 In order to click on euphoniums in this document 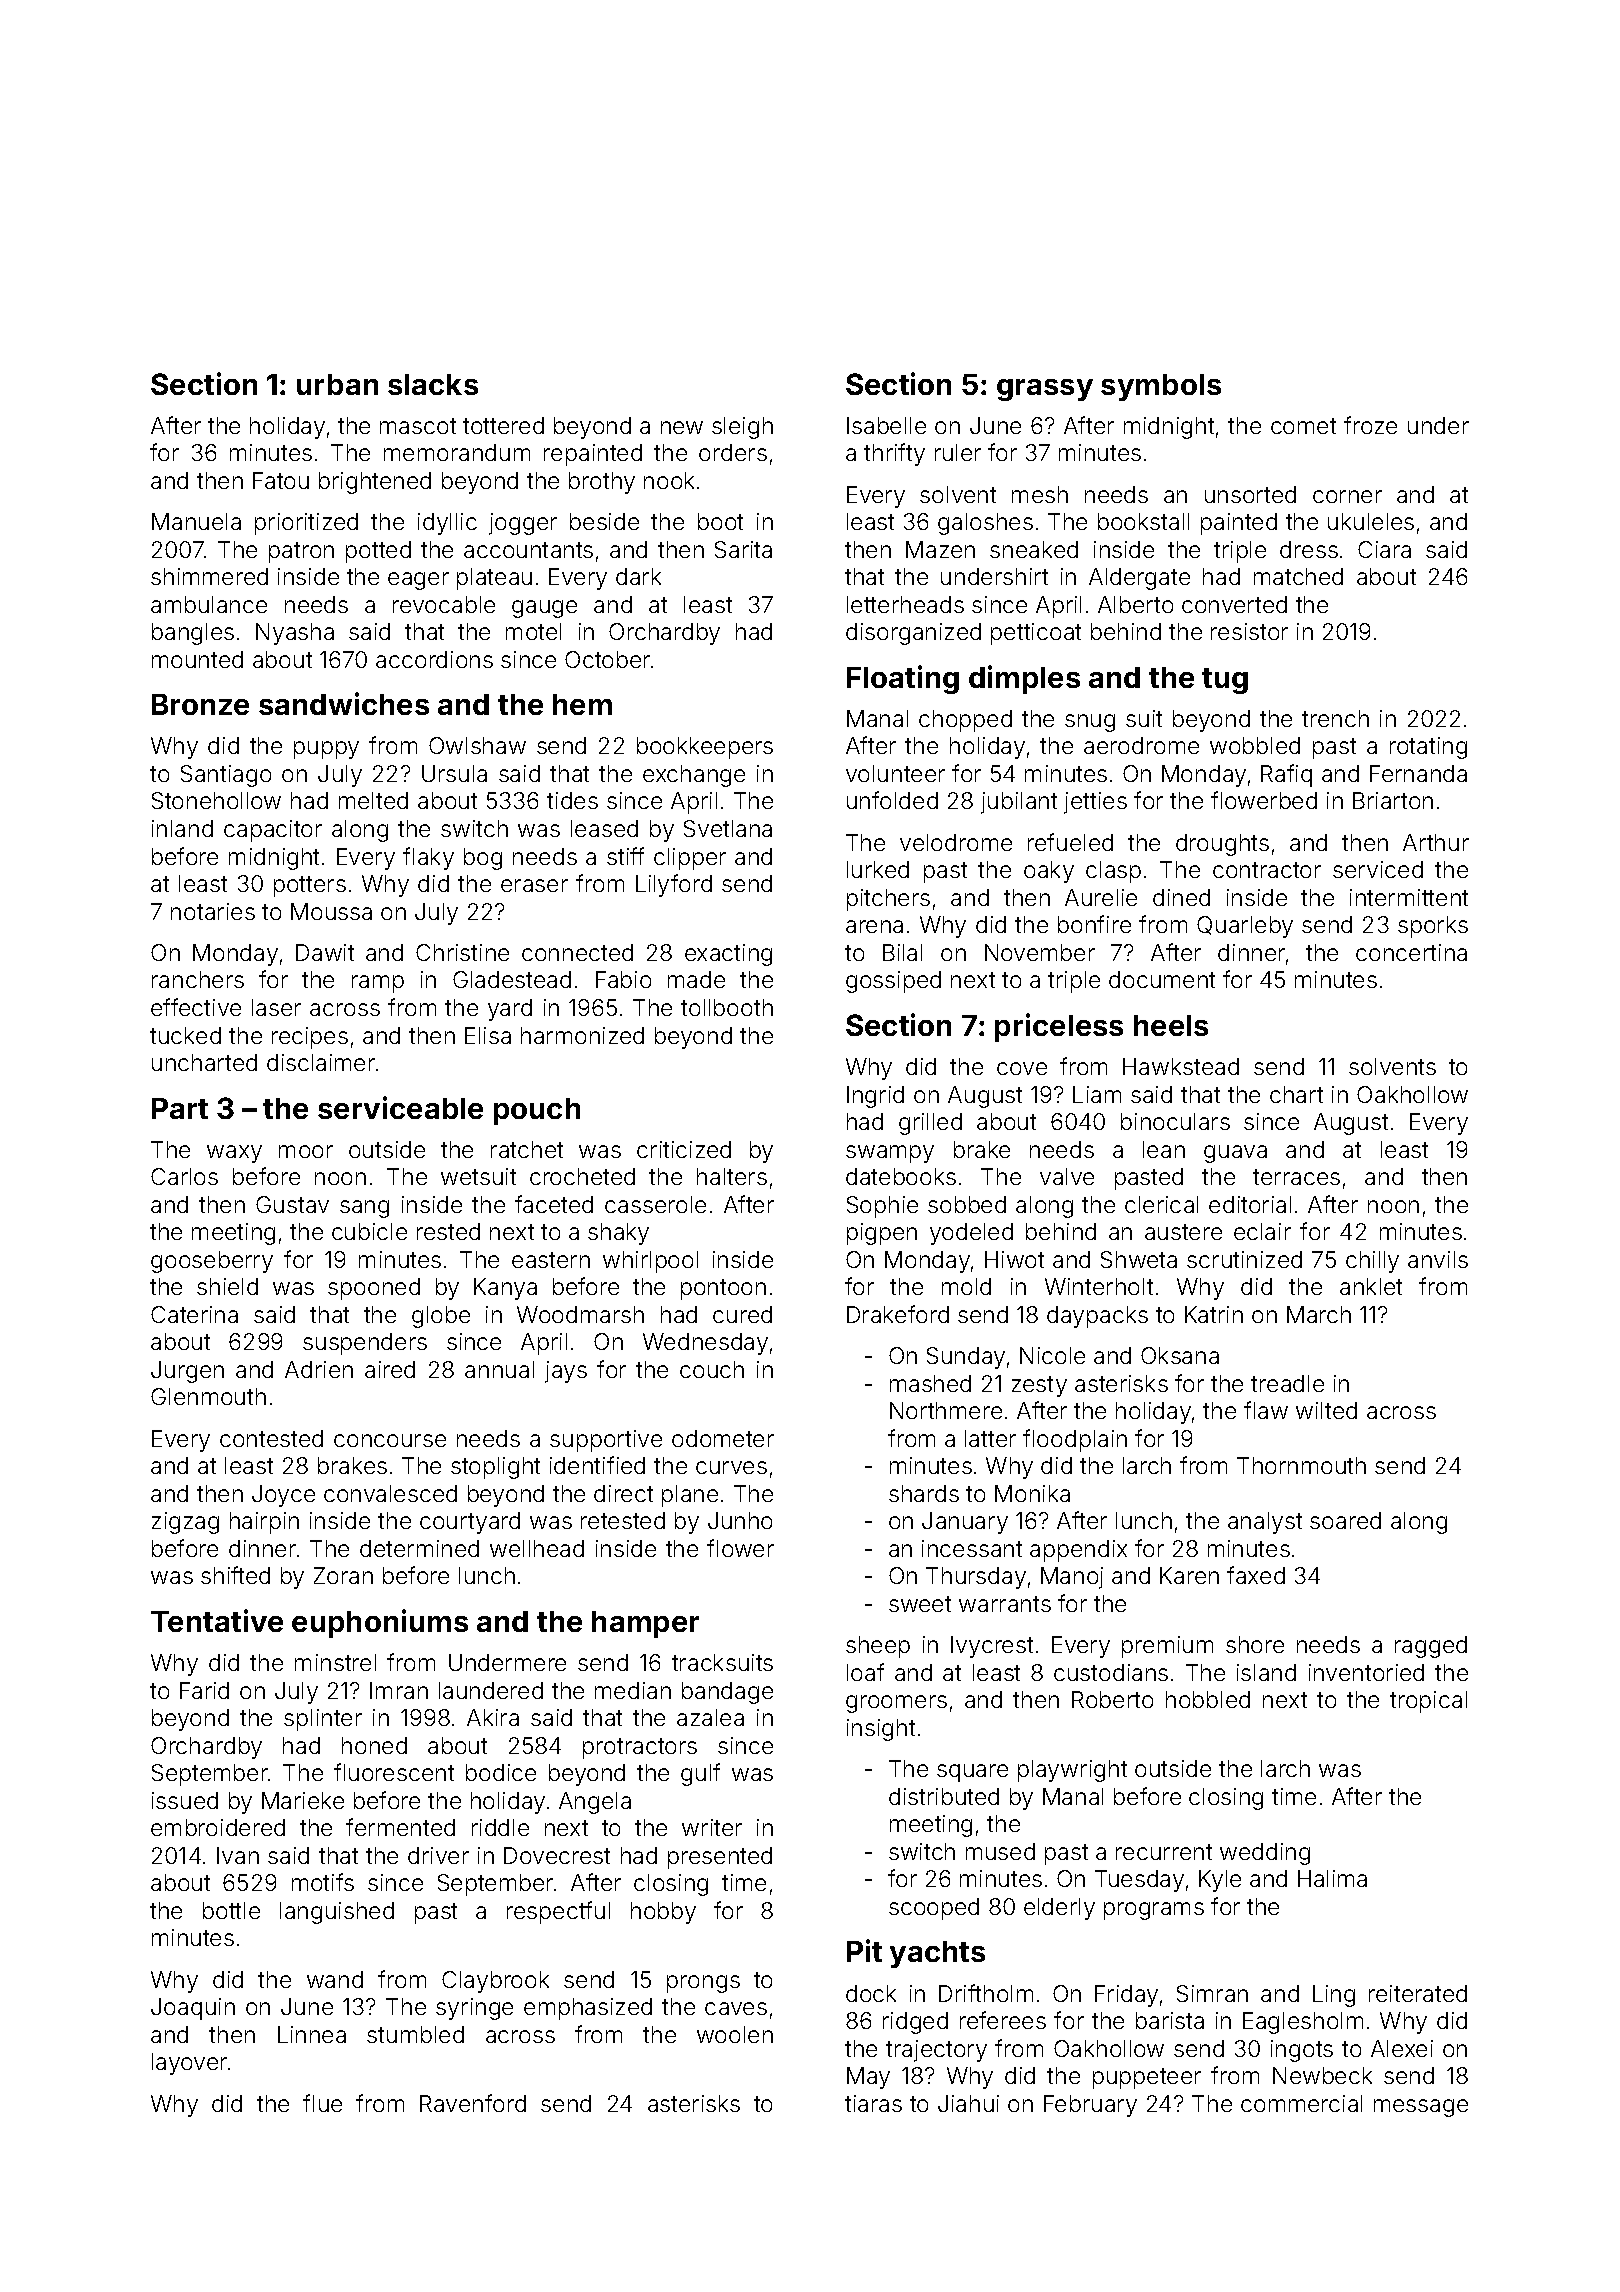, I will do `click(380, 1623)`.
